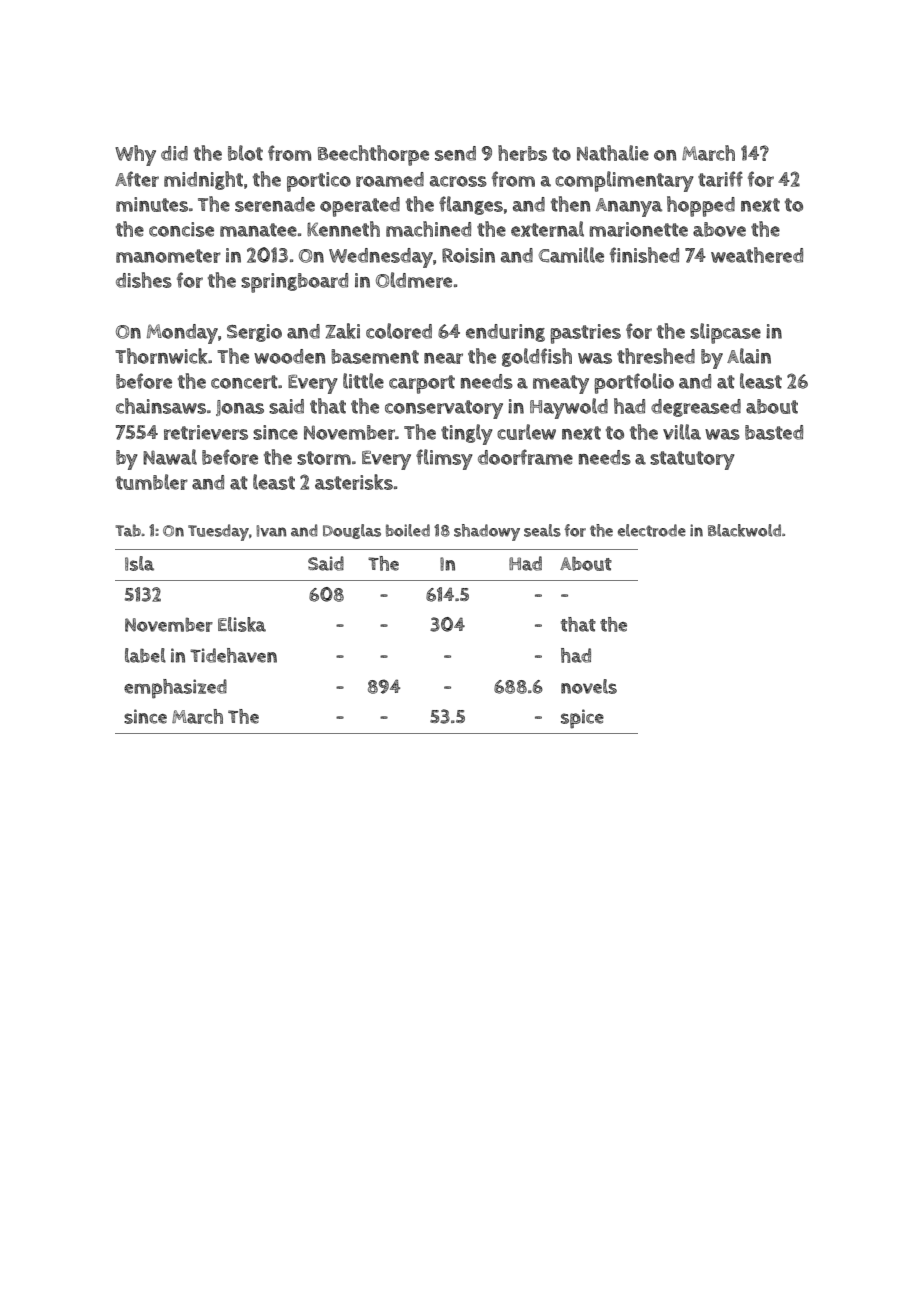  Describe the element at coordinates (444, 459) in the page. I see `flimsy` at that location.
